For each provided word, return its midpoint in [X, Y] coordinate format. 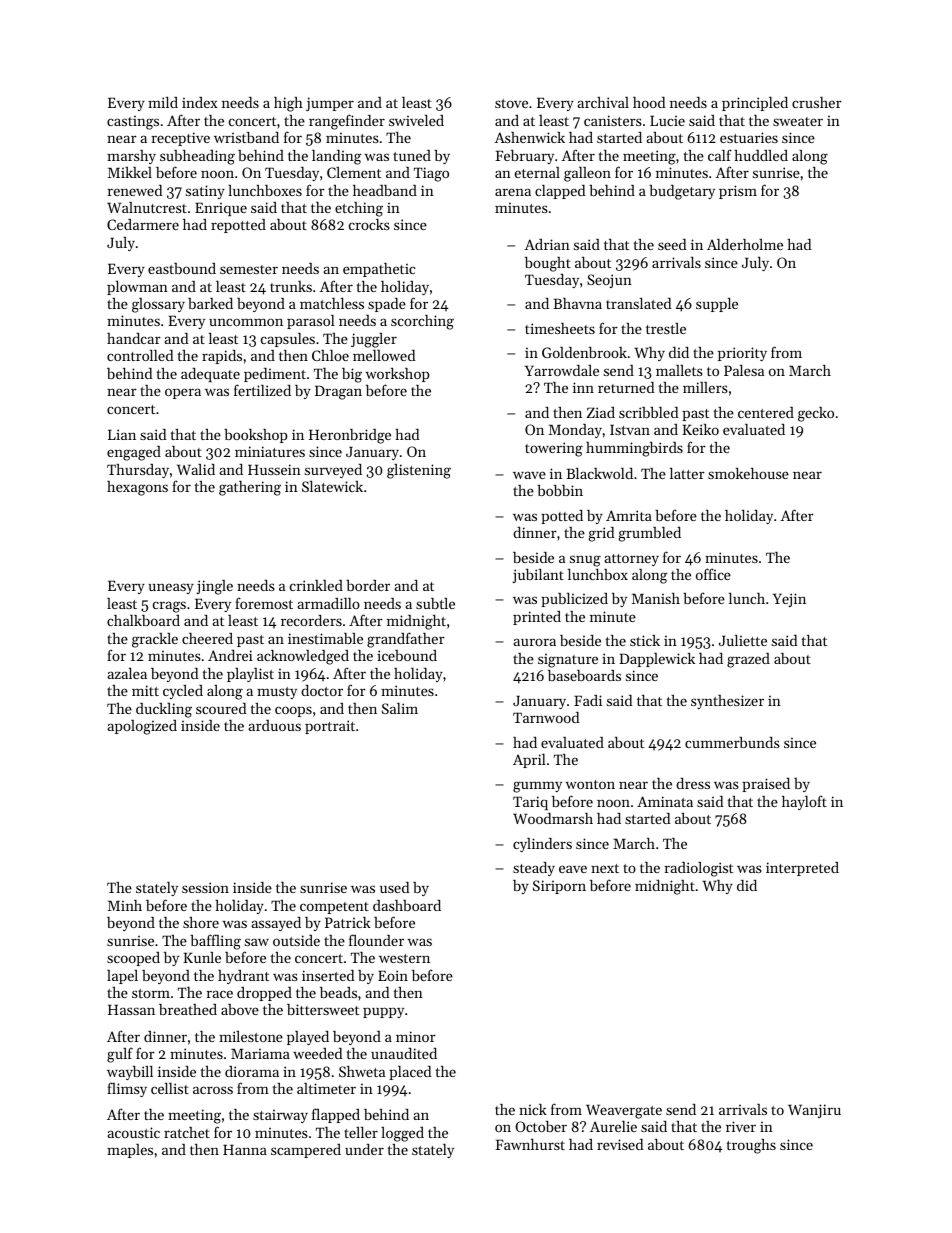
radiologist [698, 869]
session [205, 887]
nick [533, 1109]
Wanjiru [814, 1111]
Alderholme [745, 244]
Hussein [274, 469]
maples [130, 1151]
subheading [197, 157]
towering [554, 449]
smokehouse [748, 473]
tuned [412, 155]
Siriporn [559, 887]
